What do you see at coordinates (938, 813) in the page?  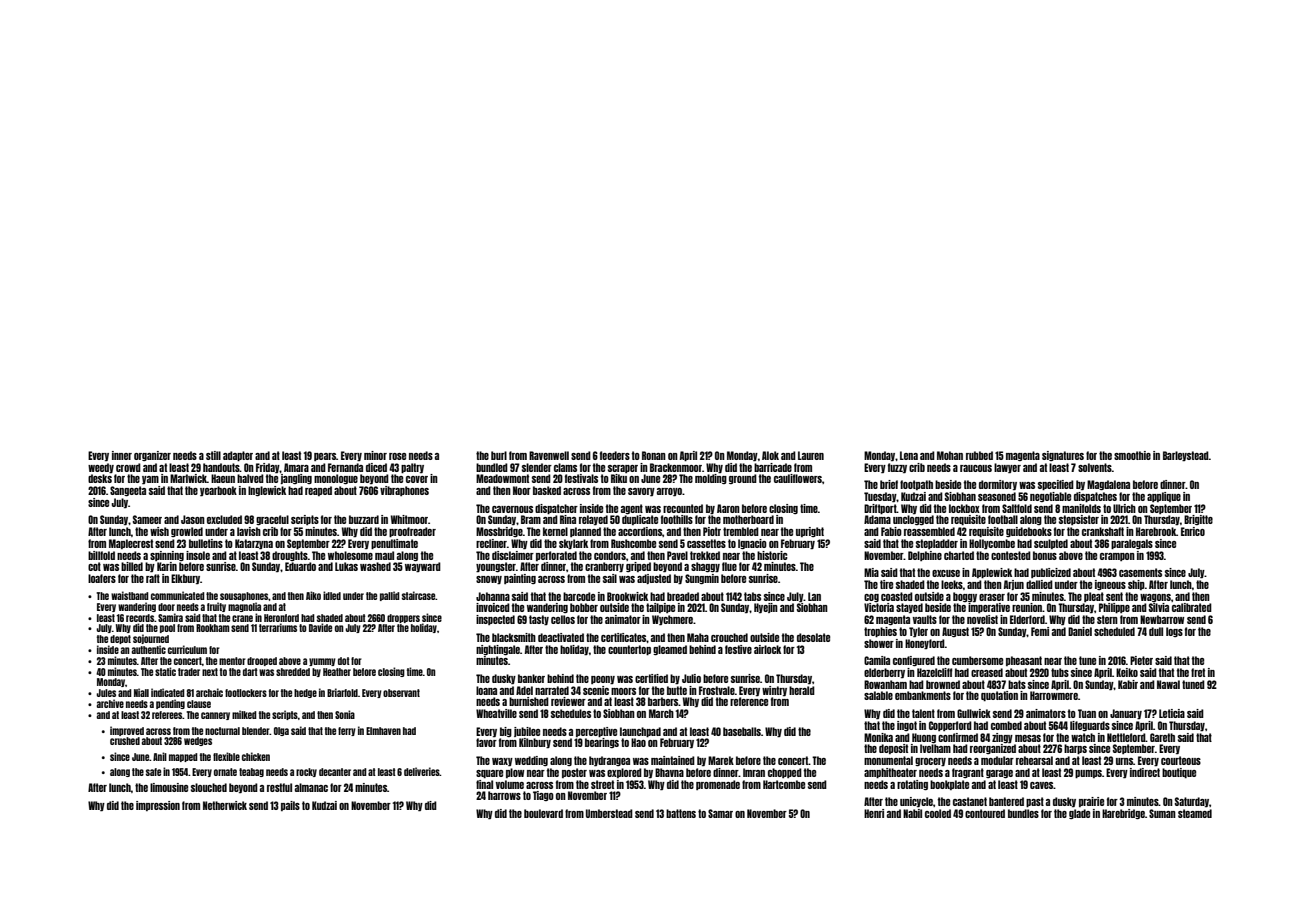 I see `cooled` at bounding box center [938, 813].
